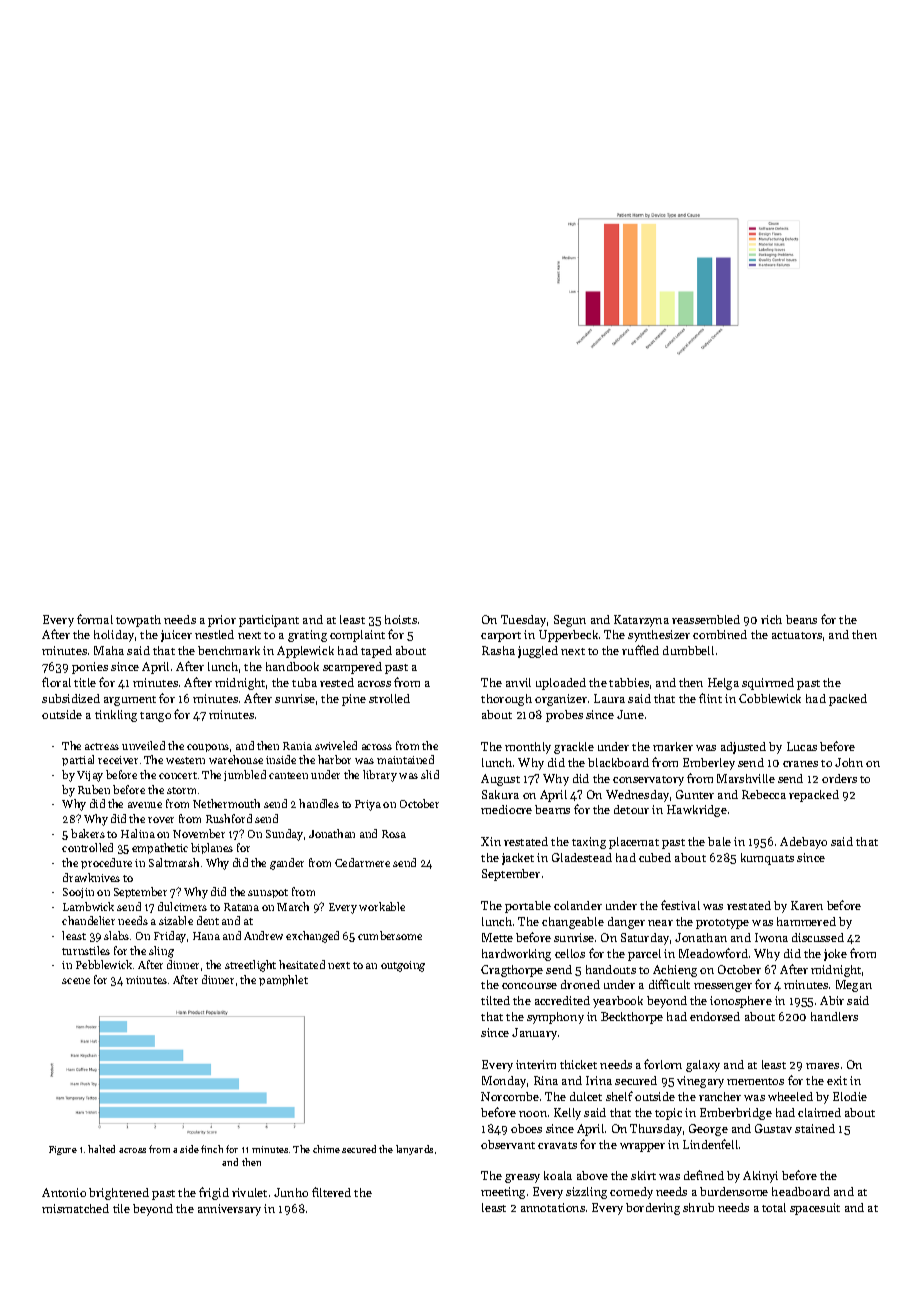 The width and height of the screenshot is (924, 1308). What do you see at coordinates (553, 1207) in the screenshot?
I see `annotations` at bounding box center [553, 1207].
